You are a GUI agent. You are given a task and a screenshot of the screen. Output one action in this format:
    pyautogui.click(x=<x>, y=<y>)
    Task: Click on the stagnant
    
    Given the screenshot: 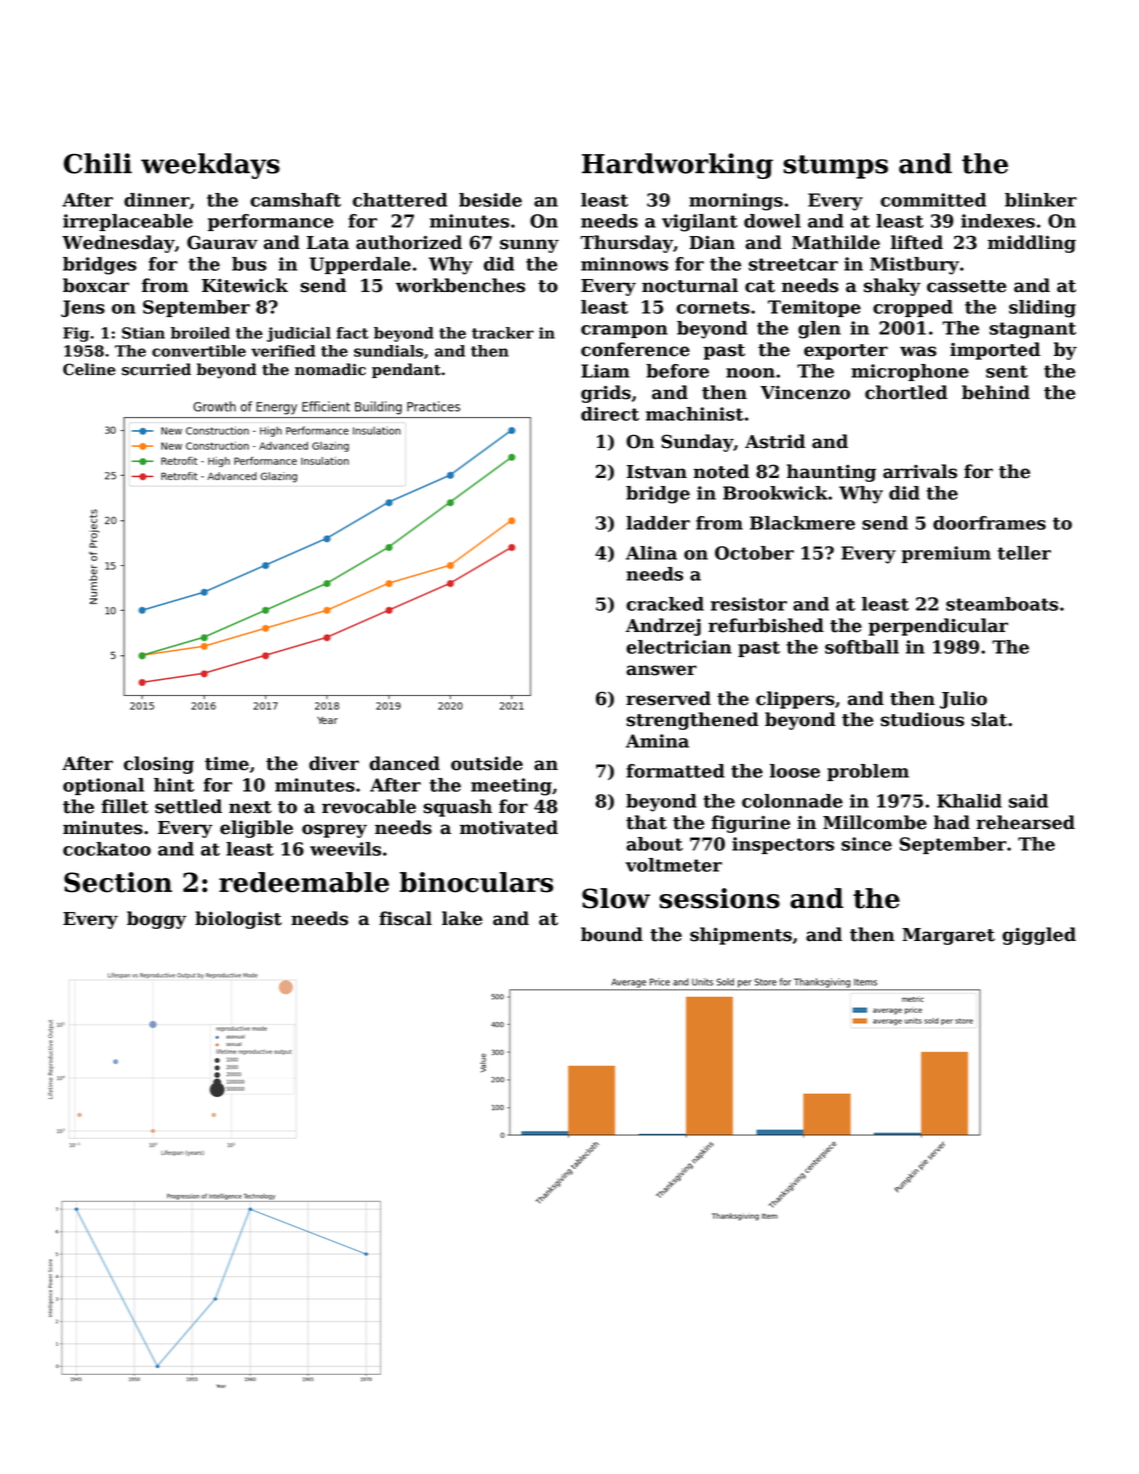 What is the action you would take?
    pyautogui.click(x=1032, y=330)
